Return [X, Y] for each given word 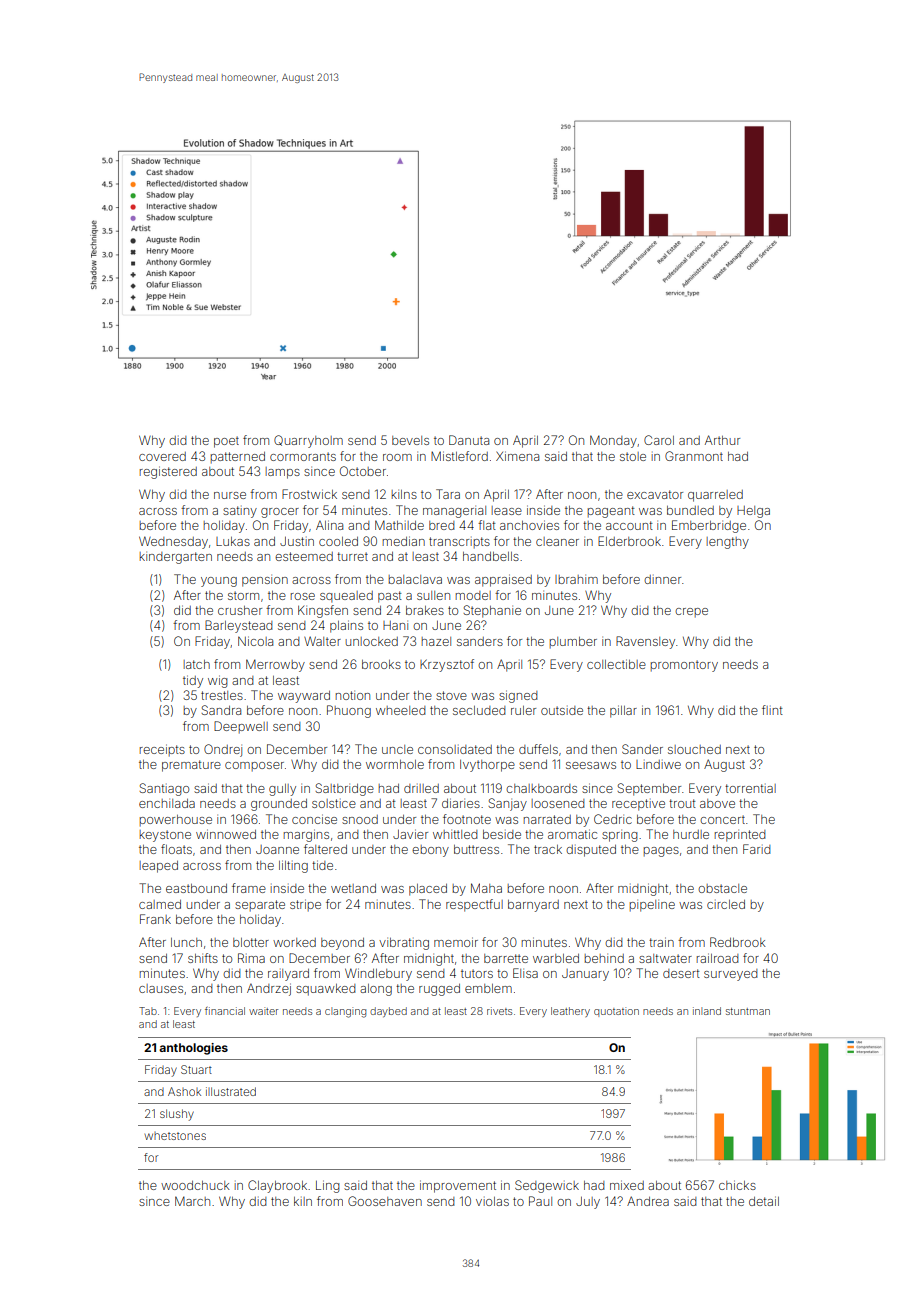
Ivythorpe [487, 766]
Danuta [469, 440]
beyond [342, 944]
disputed [591, 851]
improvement [458, 1186]
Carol [659, 440]
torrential [750, 788]
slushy [177, 1115]
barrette [506, 958]
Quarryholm [308, 441]
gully [282, 790]
